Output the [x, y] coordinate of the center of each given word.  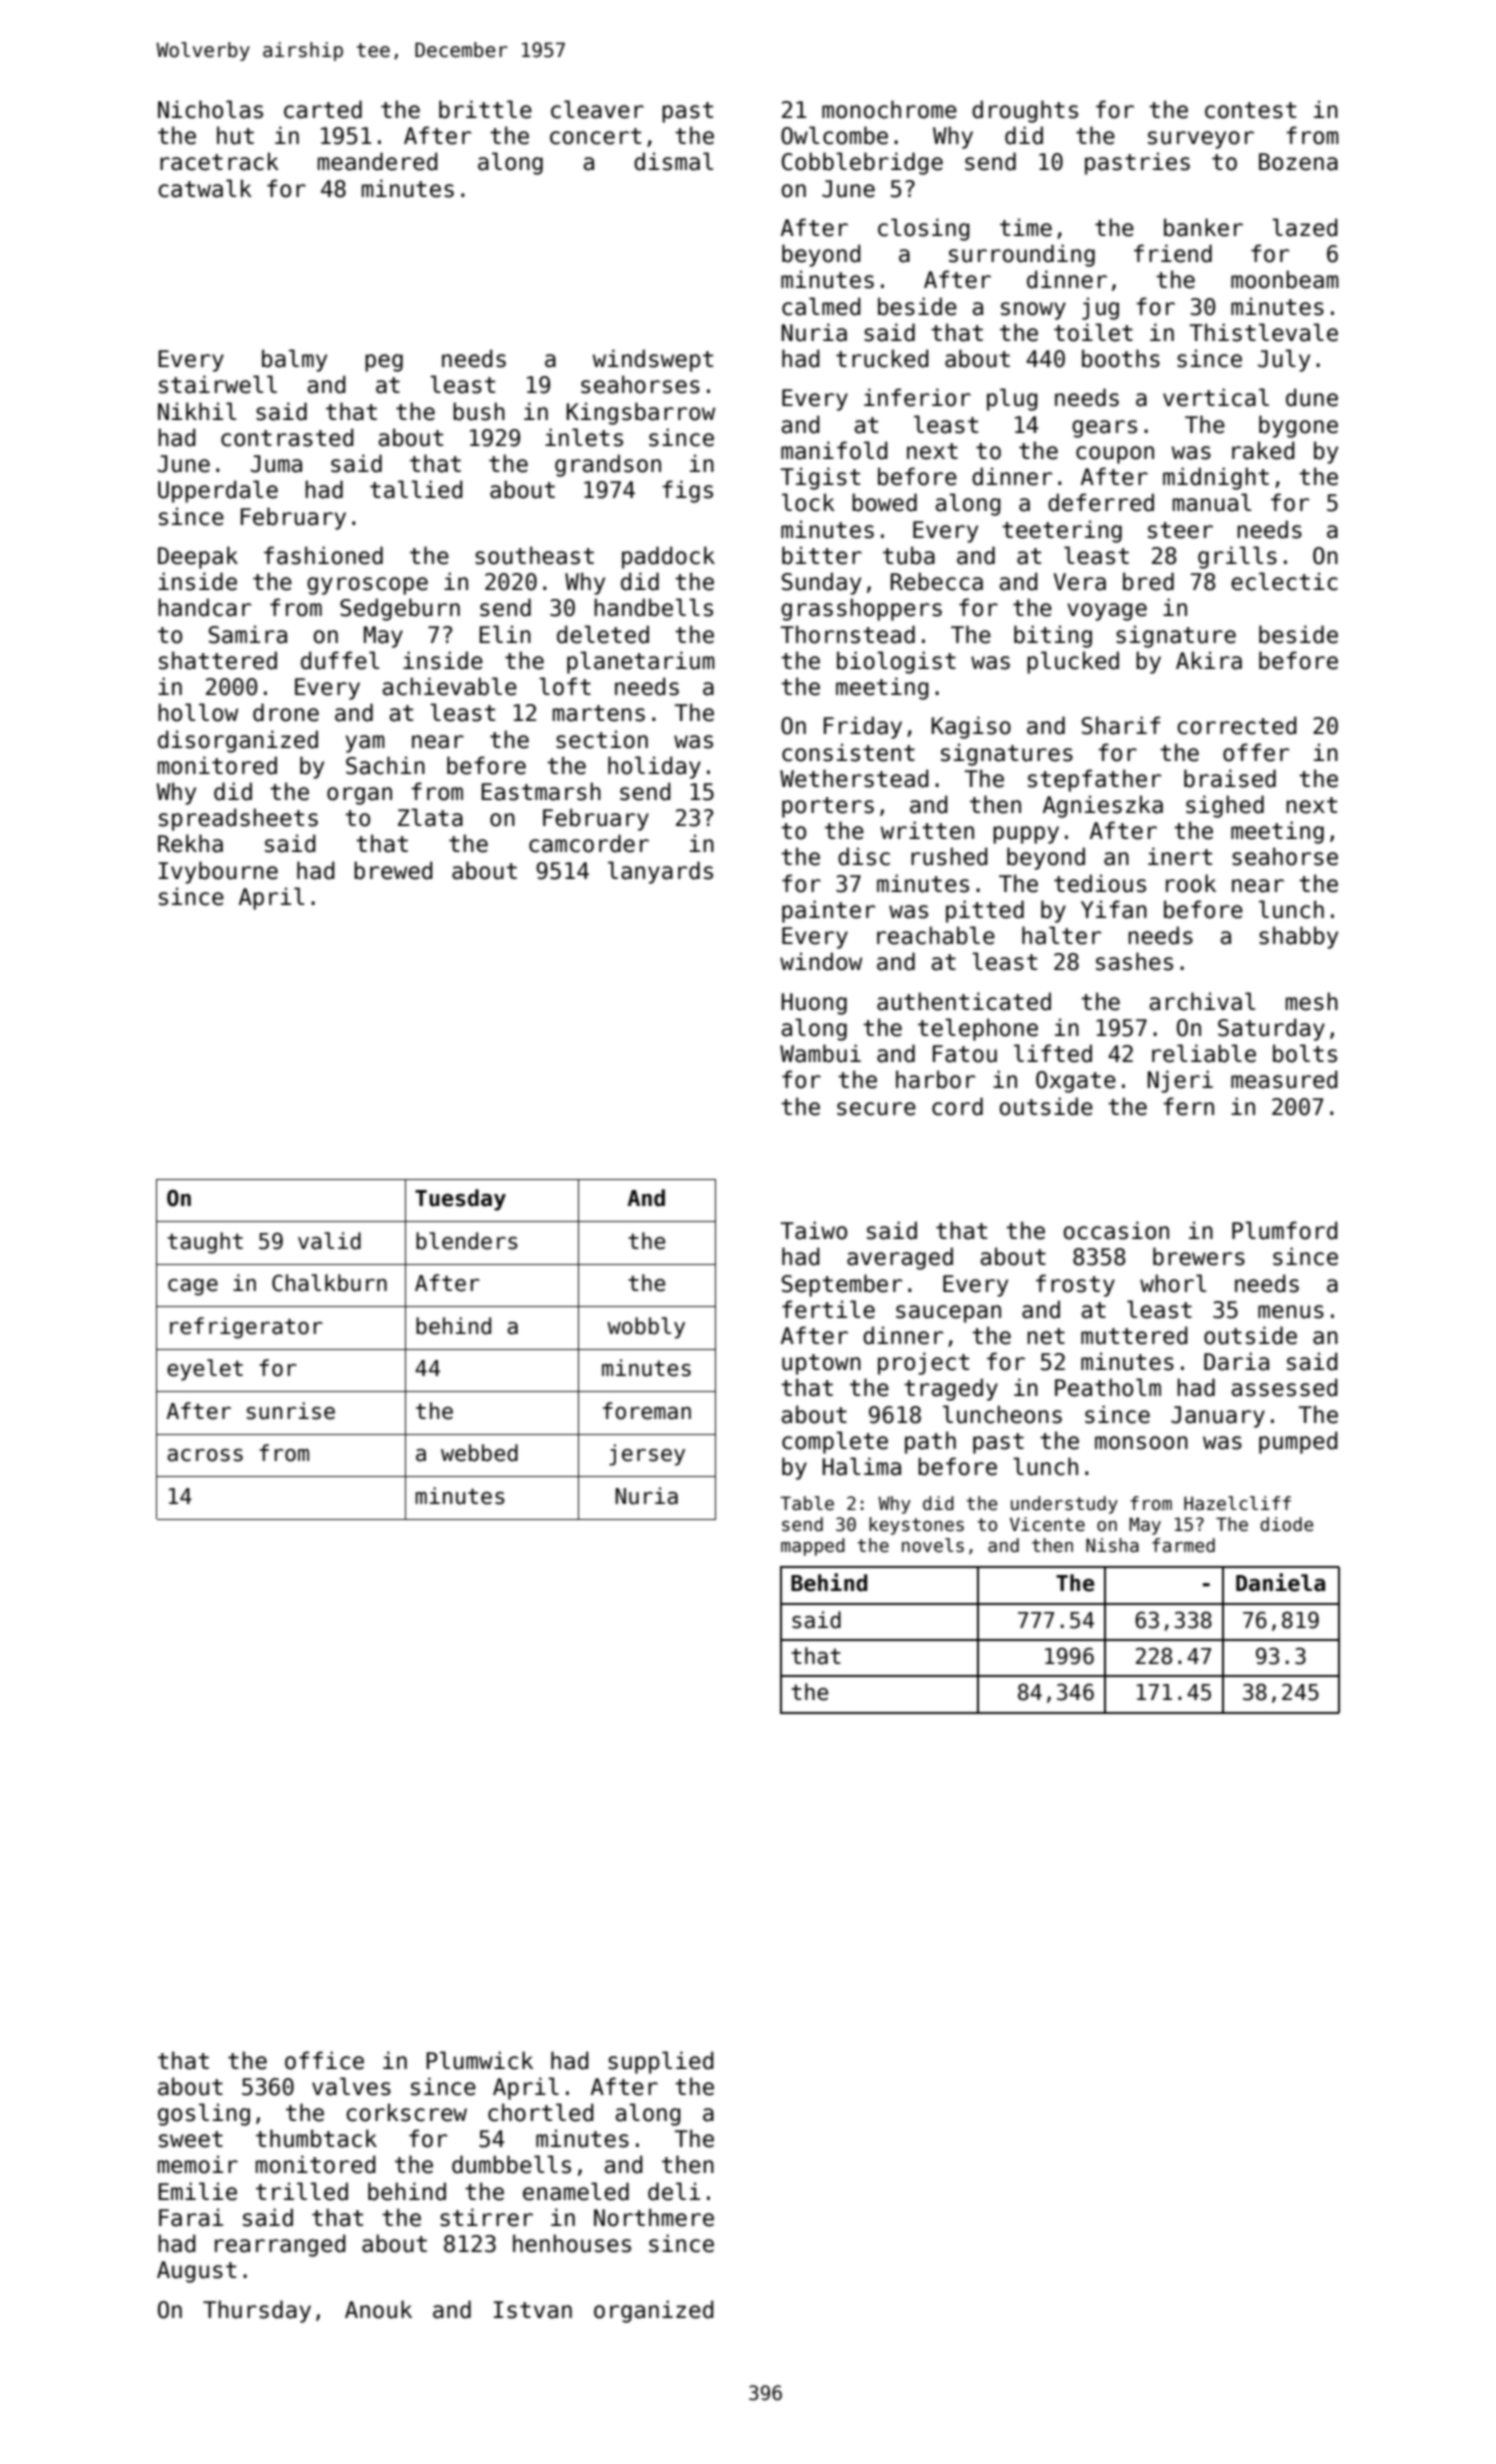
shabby [1298, 937]
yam [365, 744]
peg [384, 363]
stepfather [1094, 780]
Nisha [1112, 1545]
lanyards [660, 872]
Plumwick [479, 2060]
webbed [479, 1453]
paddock [668, 557]
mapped [813, 1547]
